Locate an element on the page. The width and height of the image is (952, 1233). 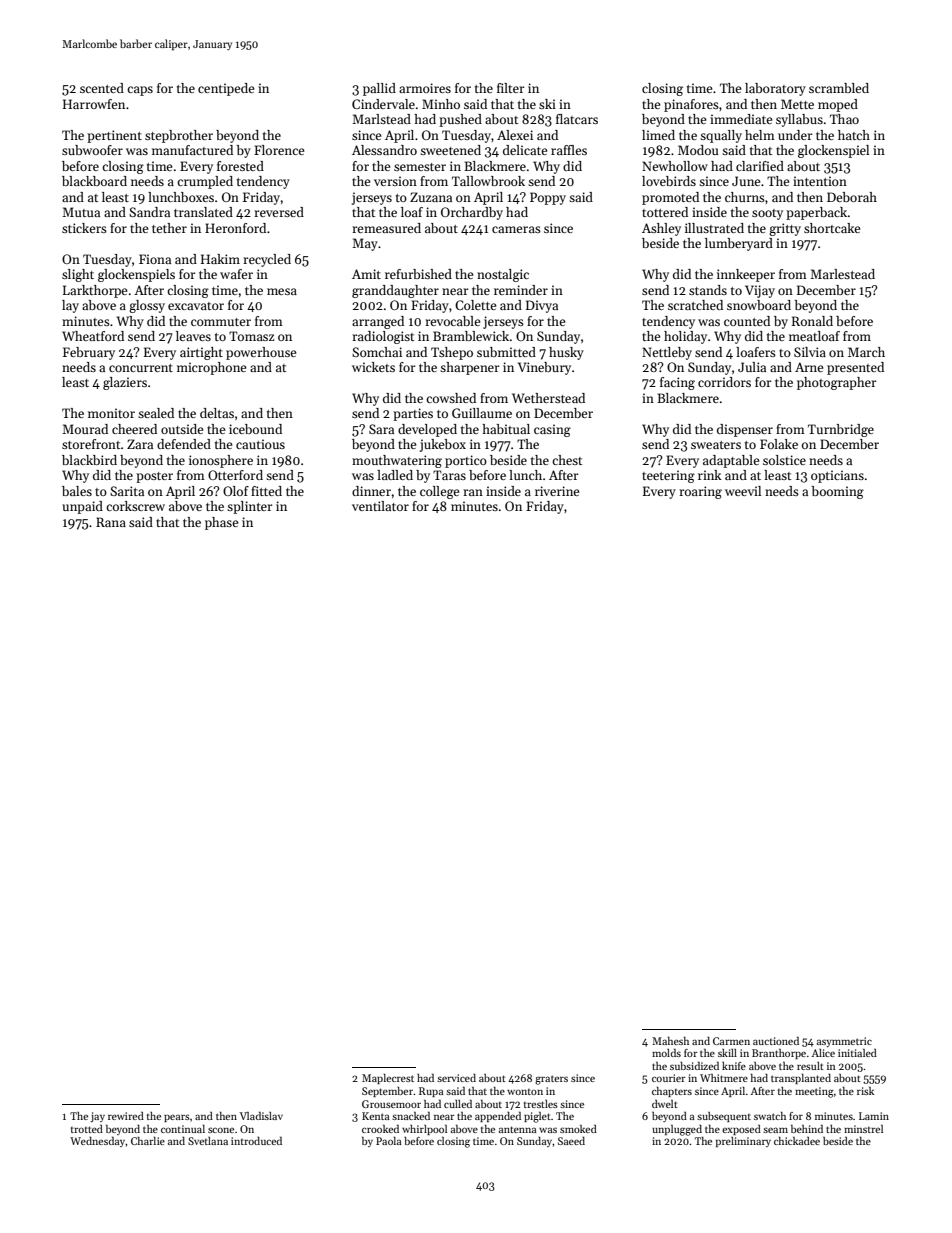
centipede is located at coordinates (226, 89).
